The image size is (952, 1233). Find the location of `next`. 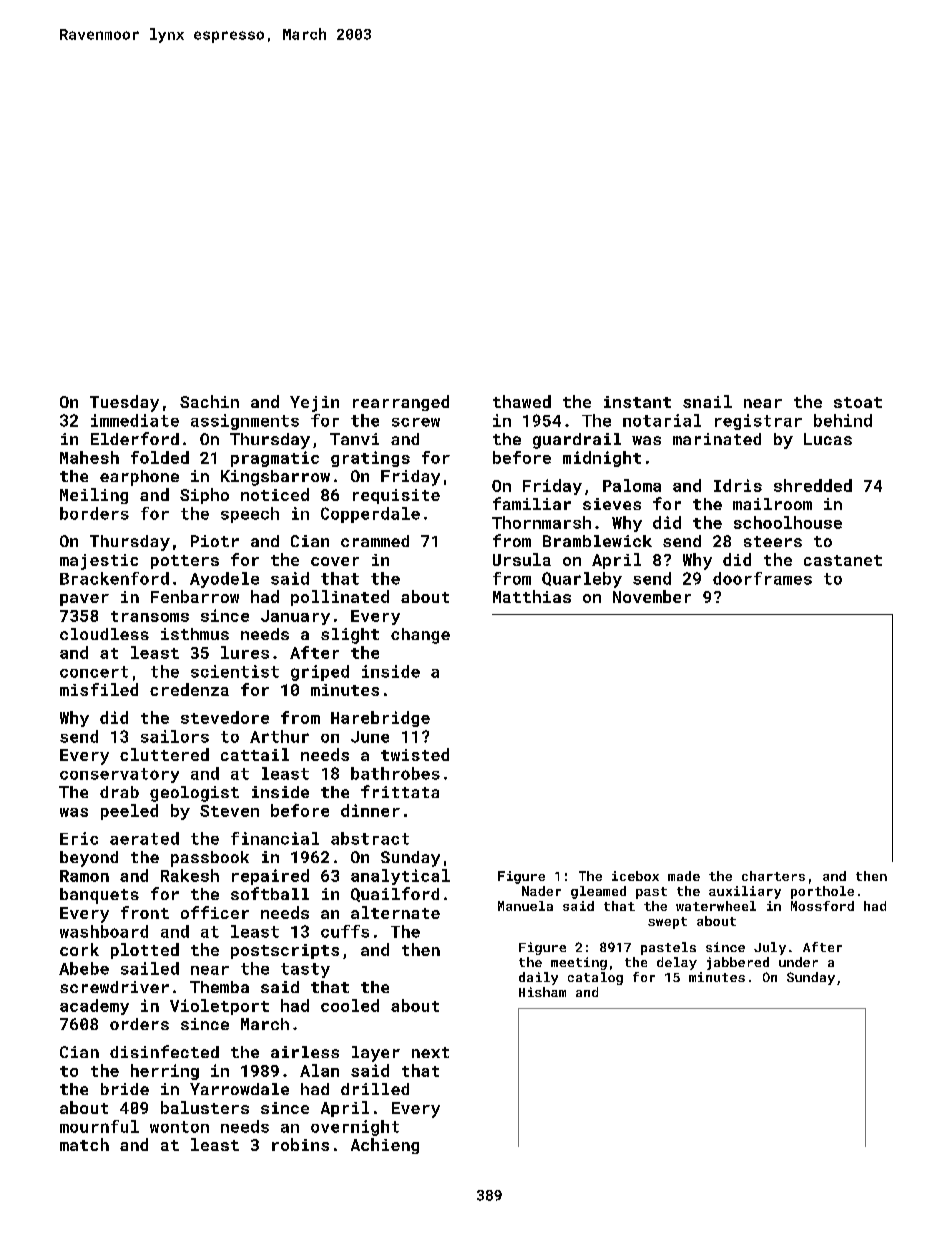

next is located at coordinates (430, 1052).
